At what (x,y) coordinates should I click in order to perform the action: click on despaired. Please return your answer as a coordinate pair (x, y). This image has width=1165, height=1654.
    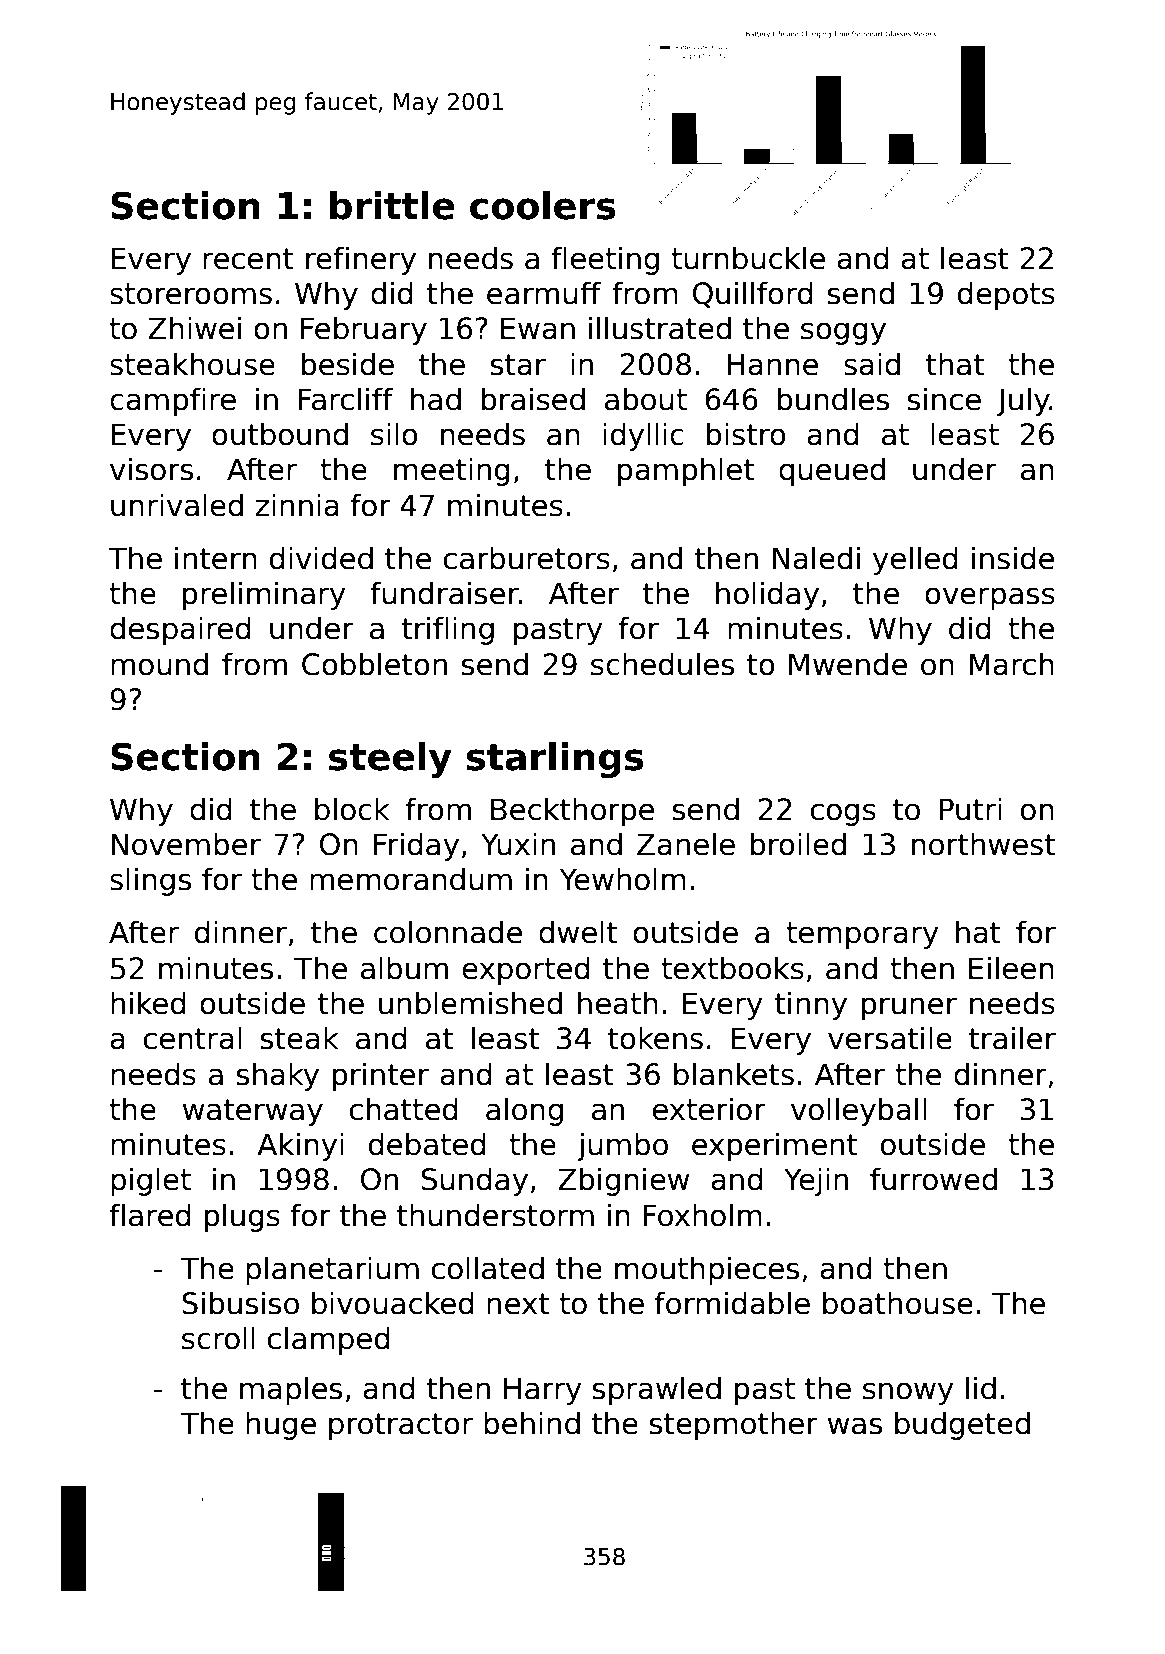
    Looking at the image, I should click on (180, 630).
